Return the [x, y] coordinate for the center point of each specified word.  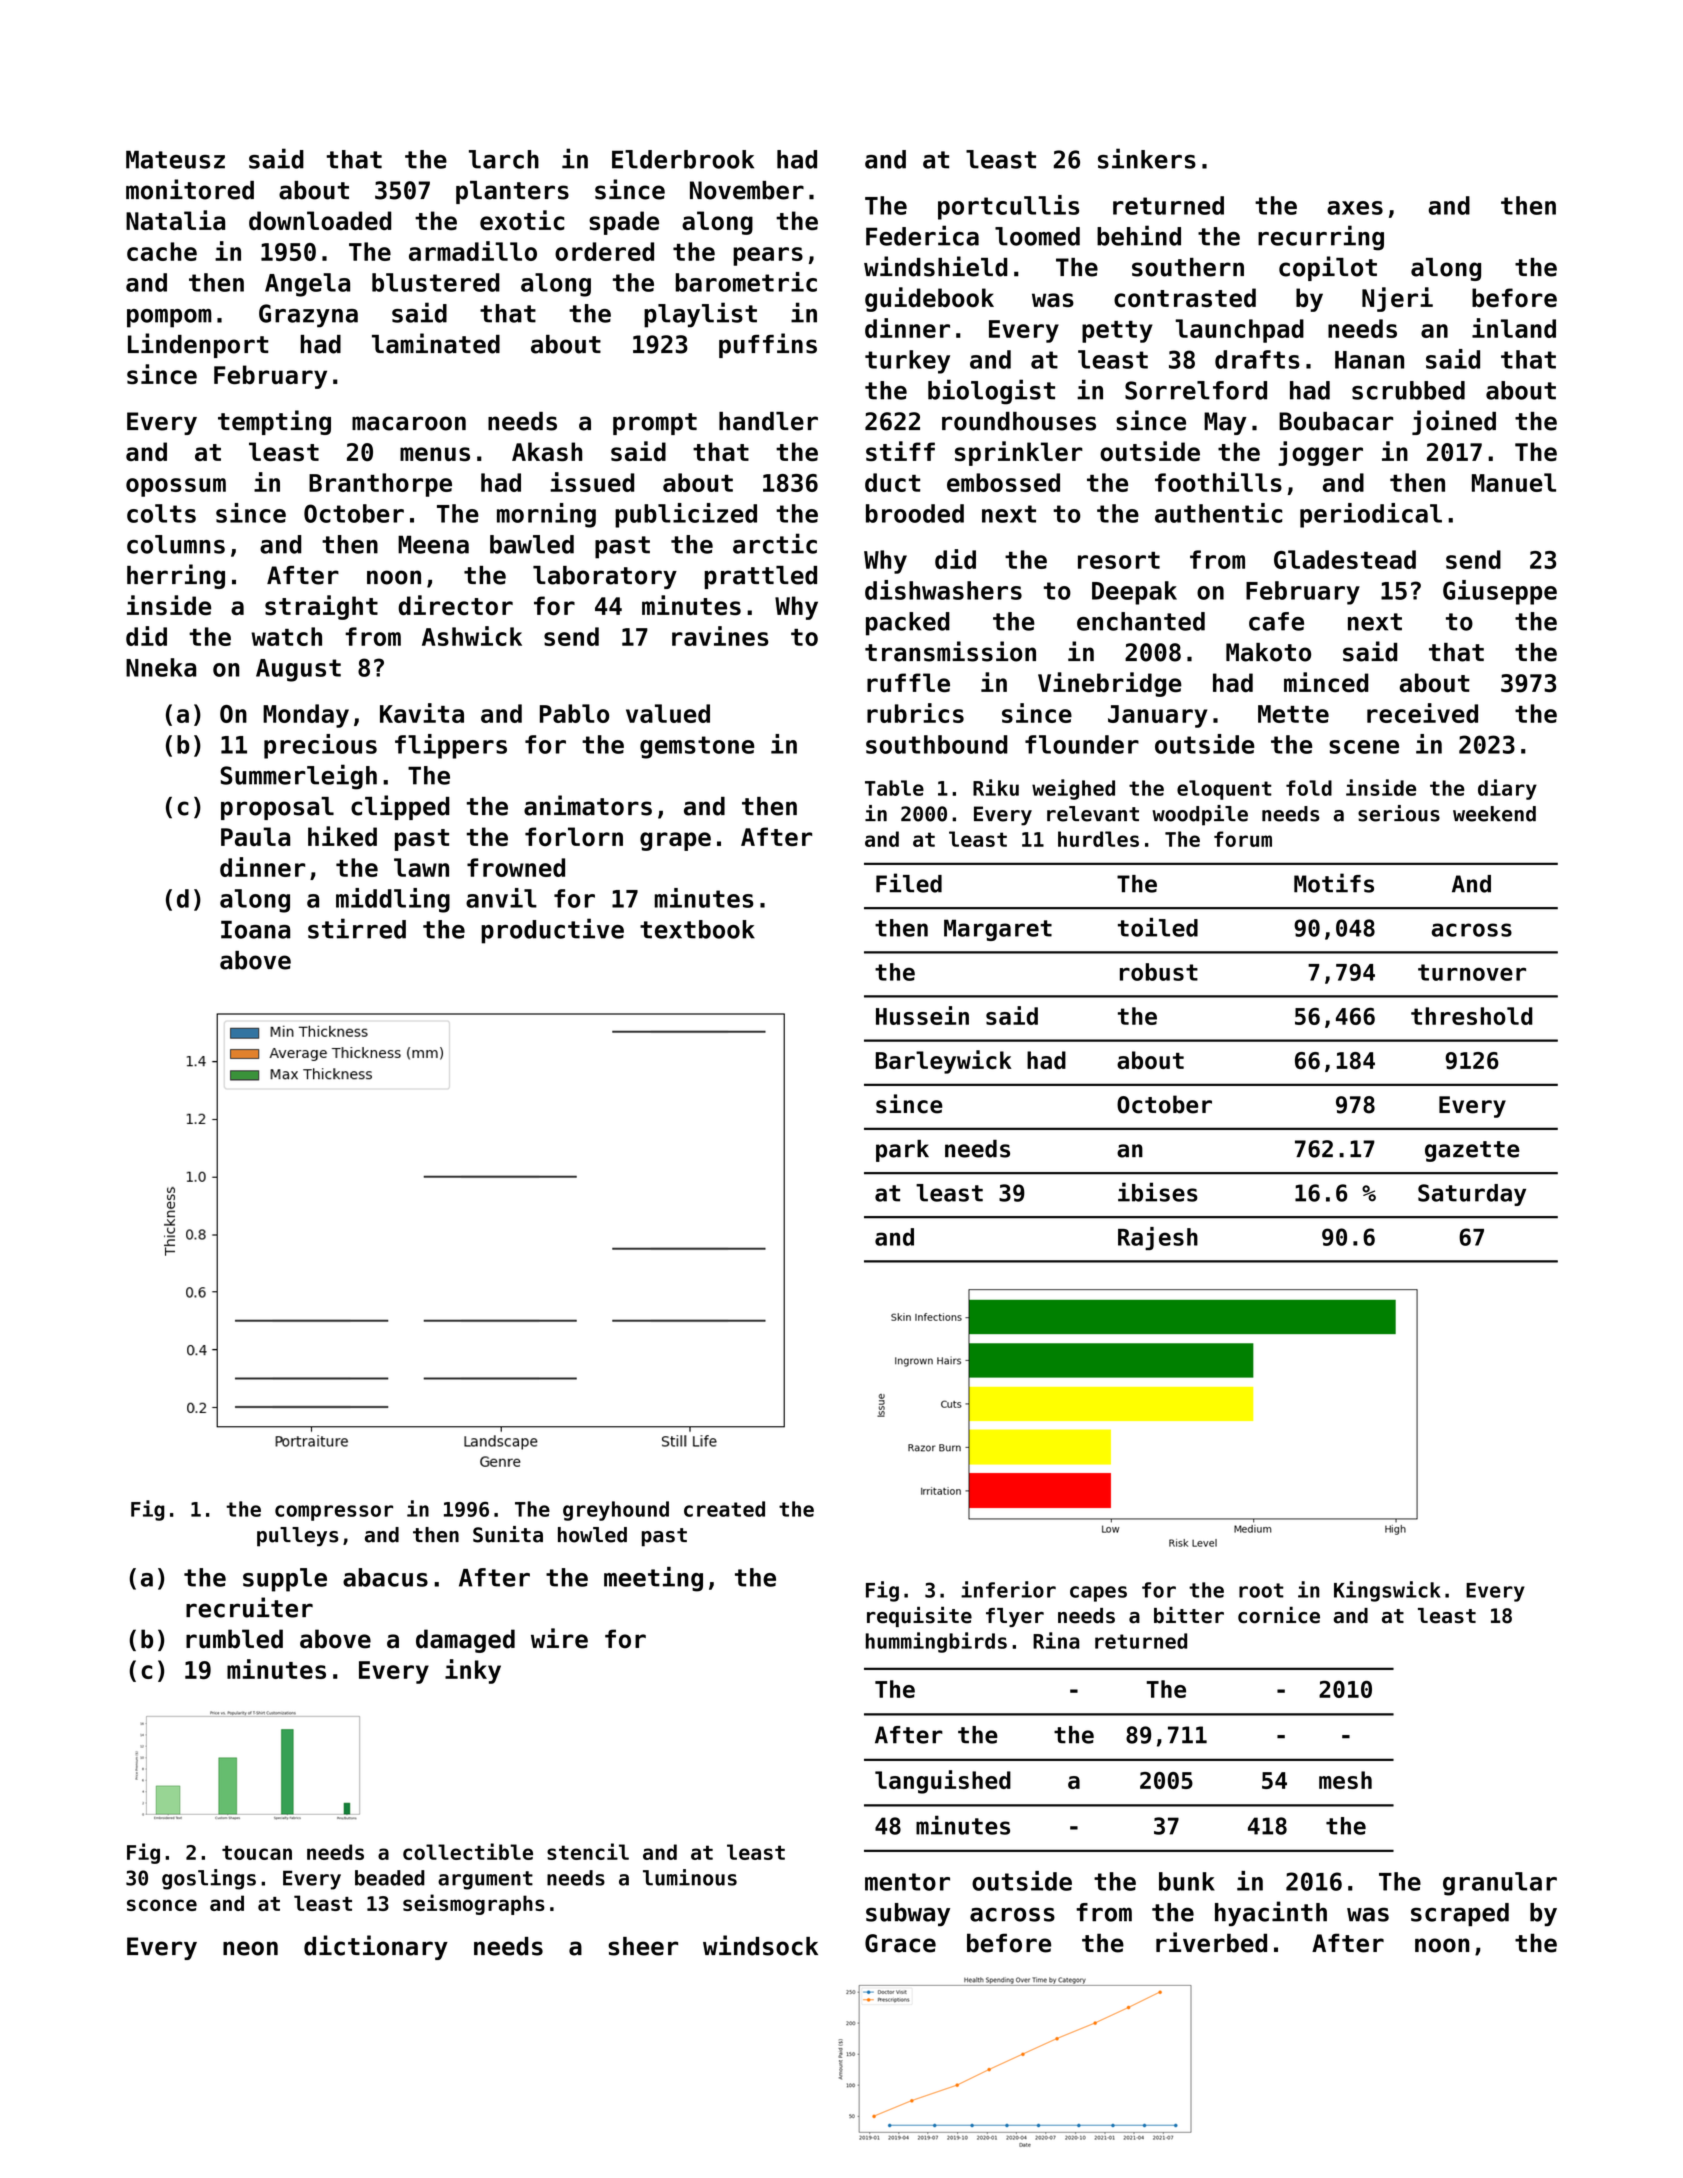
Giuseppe [1500, 592]
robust [1159, 972]
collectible [468, 1851]
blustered [436, 282]
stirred [357, 928]
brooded [915, 513]
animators [588, 805]
